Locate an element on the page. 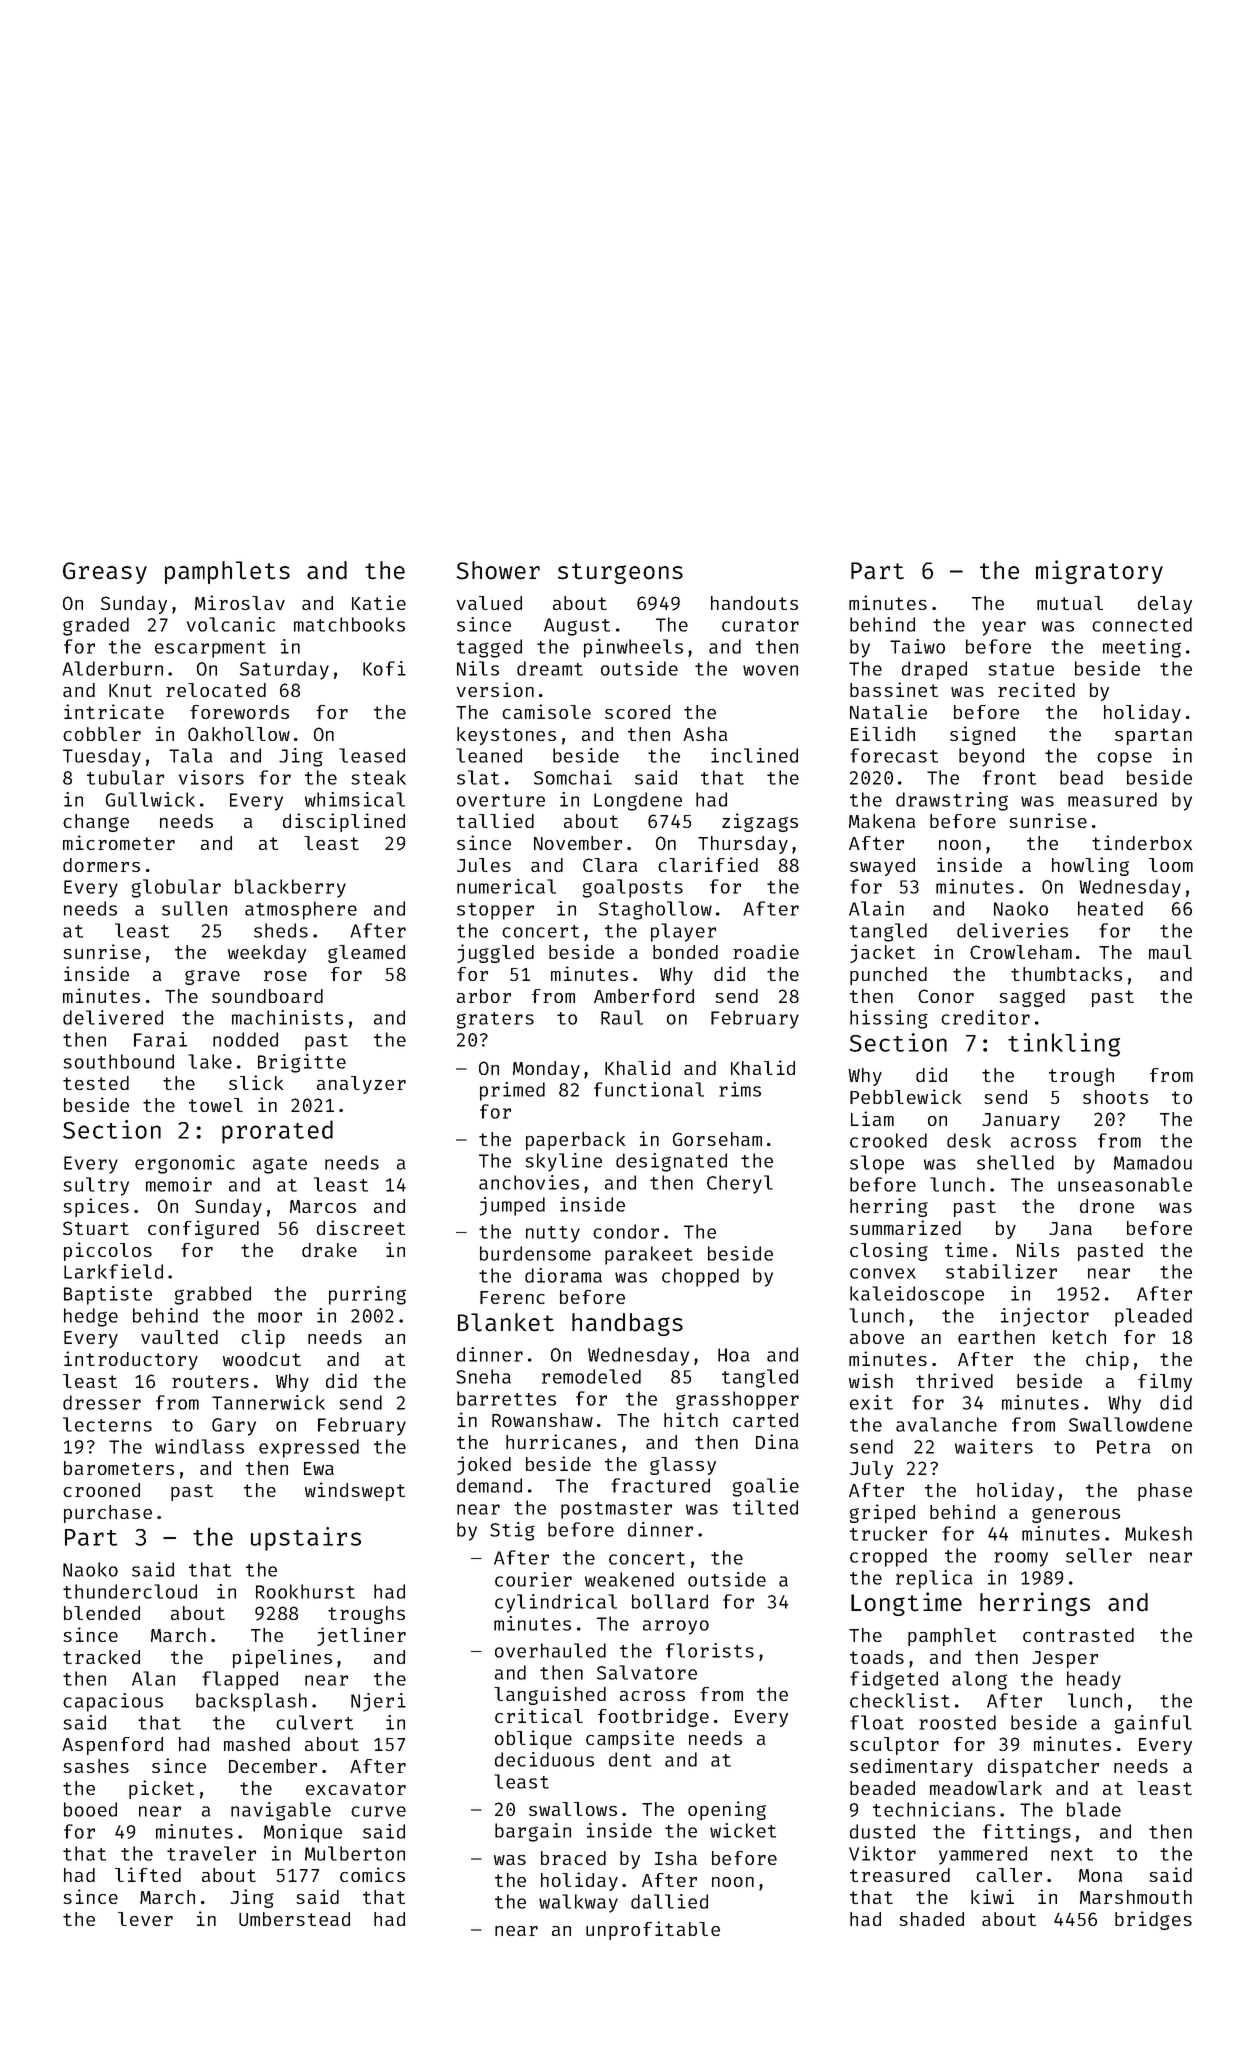  bridges is located at coordinates (1153, 1920).
